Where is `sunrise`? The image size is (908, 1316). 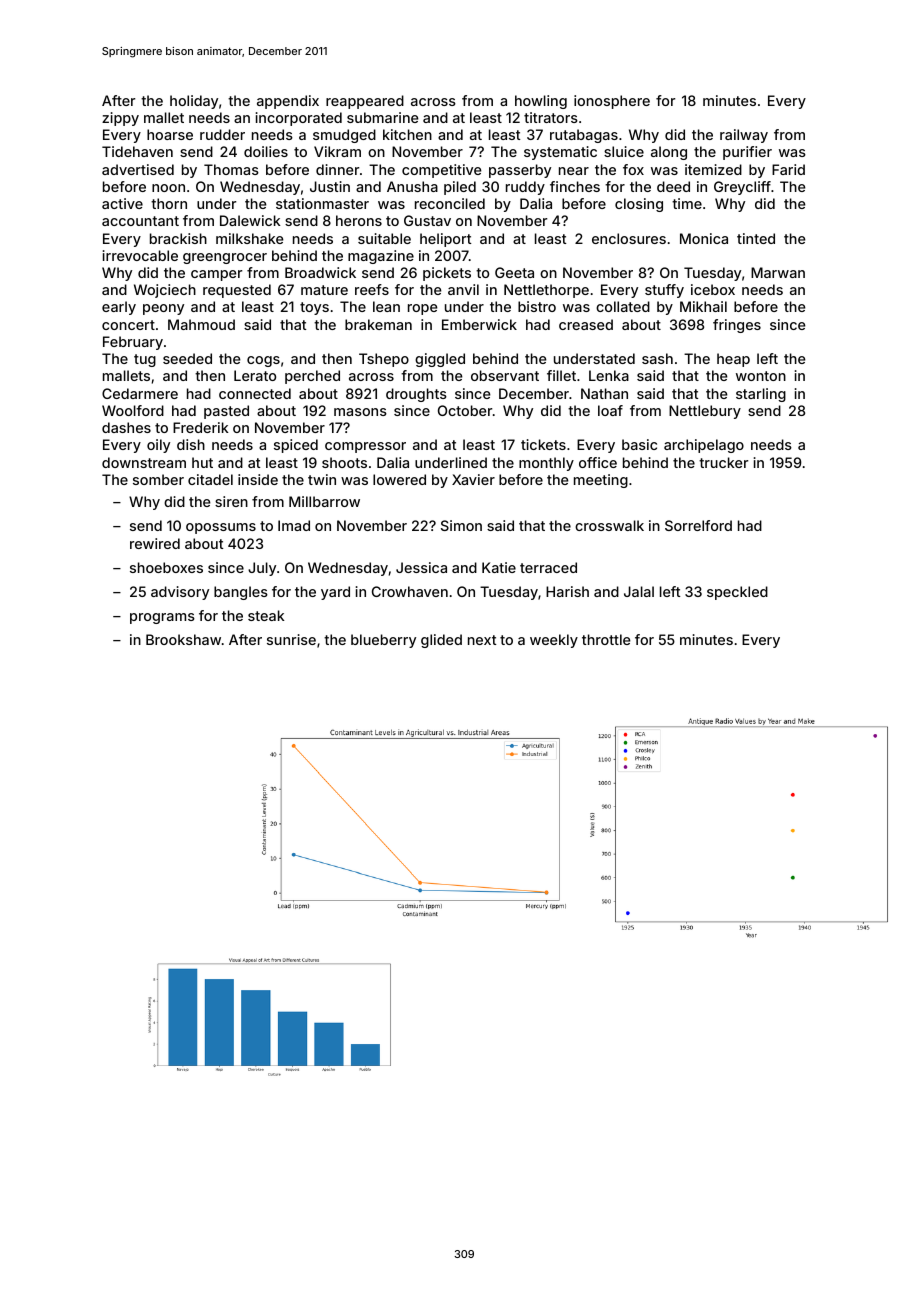
sunrise is located at coordinates (291, 639).
